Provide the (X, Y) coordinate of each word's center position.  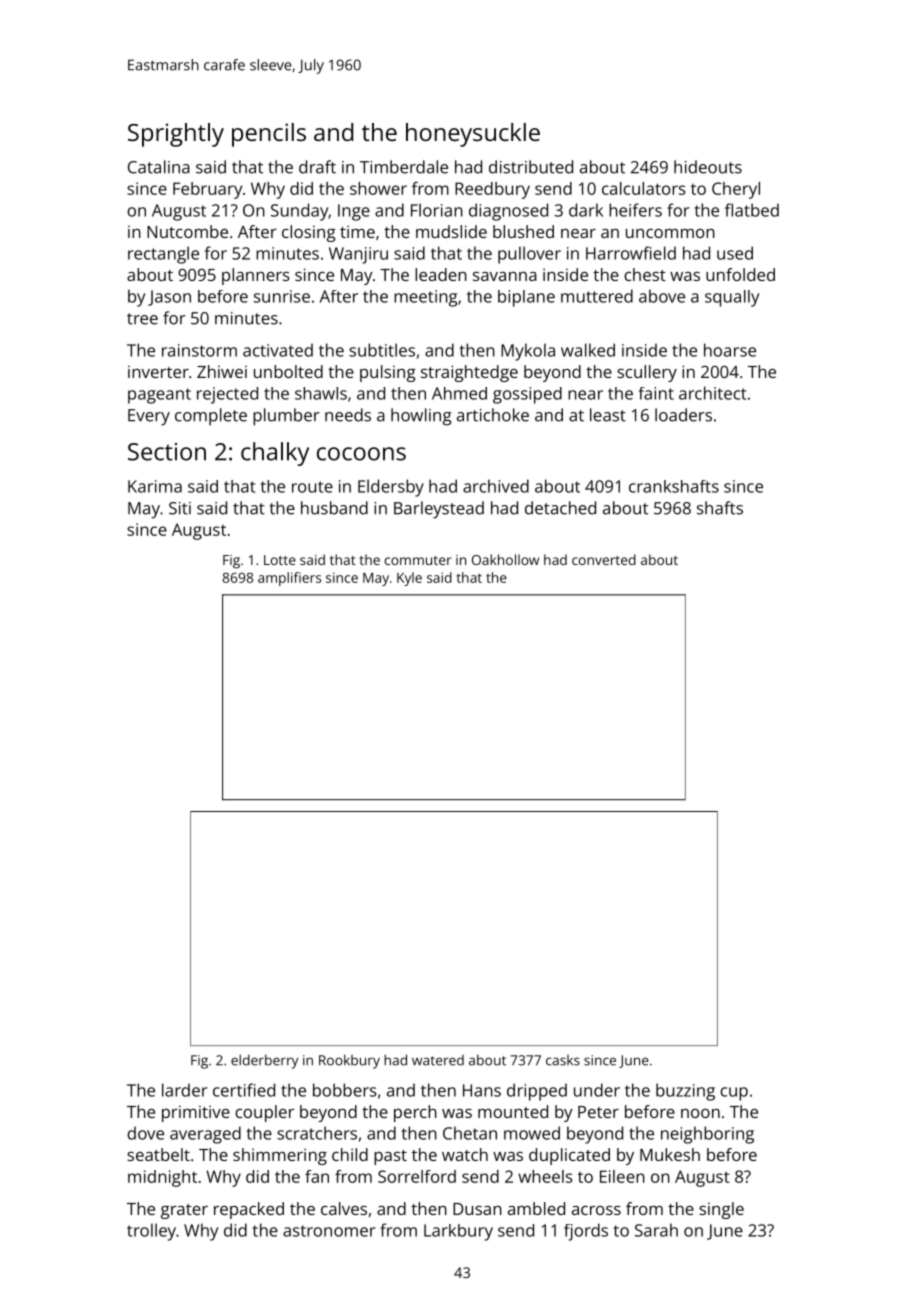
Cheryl (736, 190)
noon (700, 1113)
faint (656, 393)
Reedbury (492, 190)
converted (604, 559)
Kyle (409, 579)
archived (496, 486)
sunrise (282, 296)
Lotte (280, 560)
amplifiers (289, 579)
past (390, 1157)
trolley (151, 1232)
